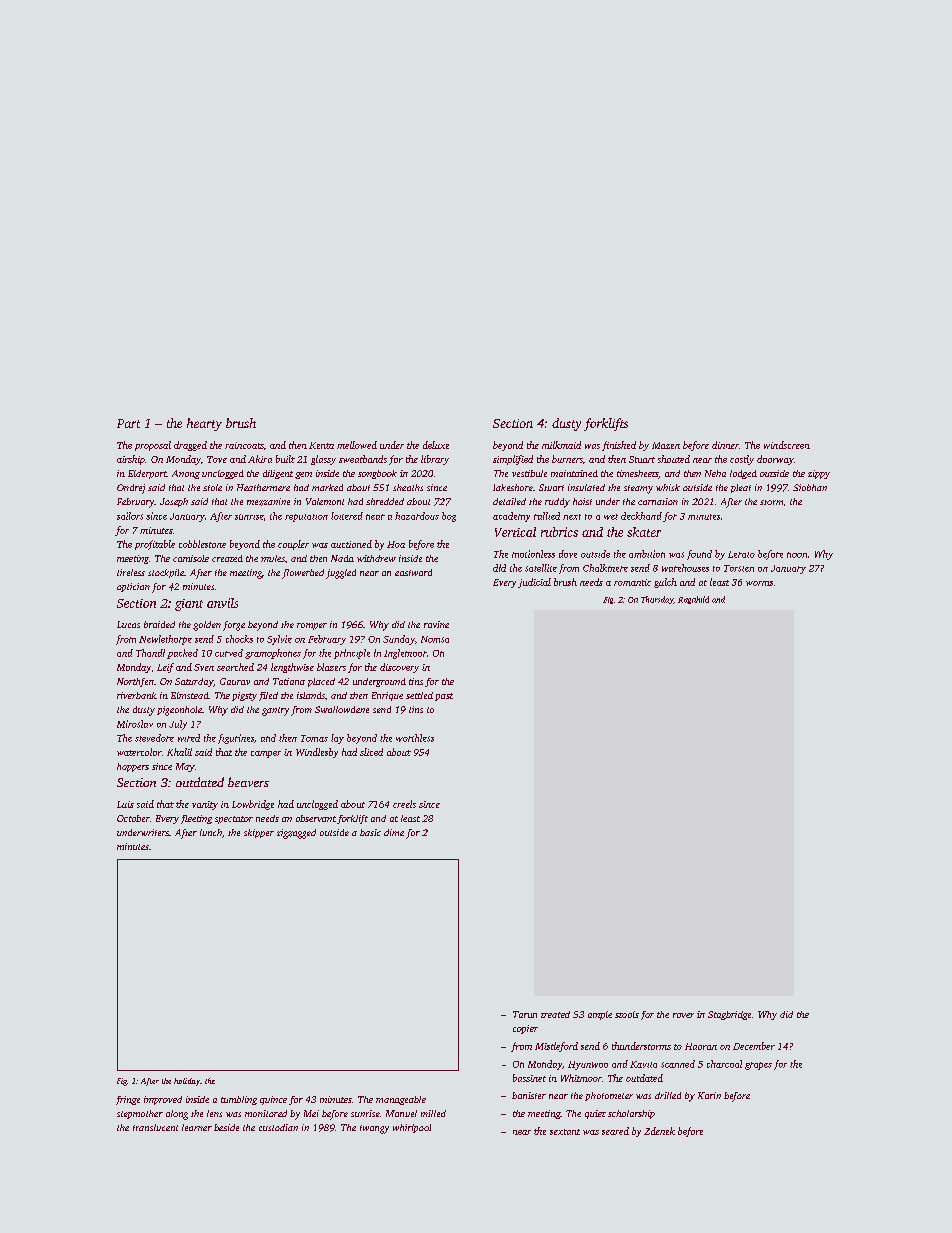 Image resolution: width=952 pixels, height=1233 pixels. Describe the element at coordinates (525, 1029) in the screenshot. I see `copier` at that location.
